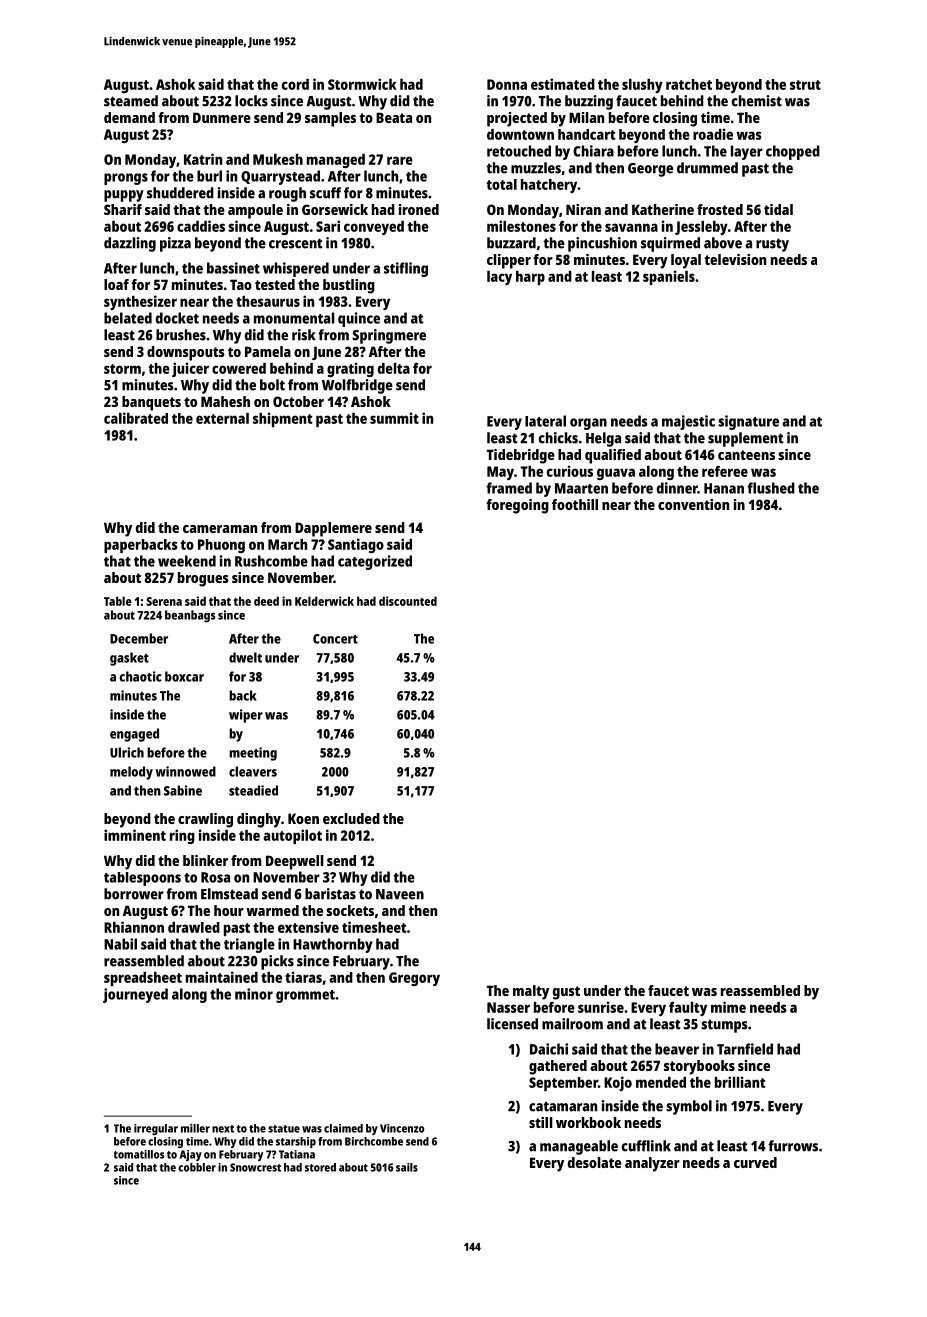 Image resolution: width=927 pixels, height=1317 pixels. Describe the element at coordinates (135, 995) in the document. I see `journeyed` at that location.
